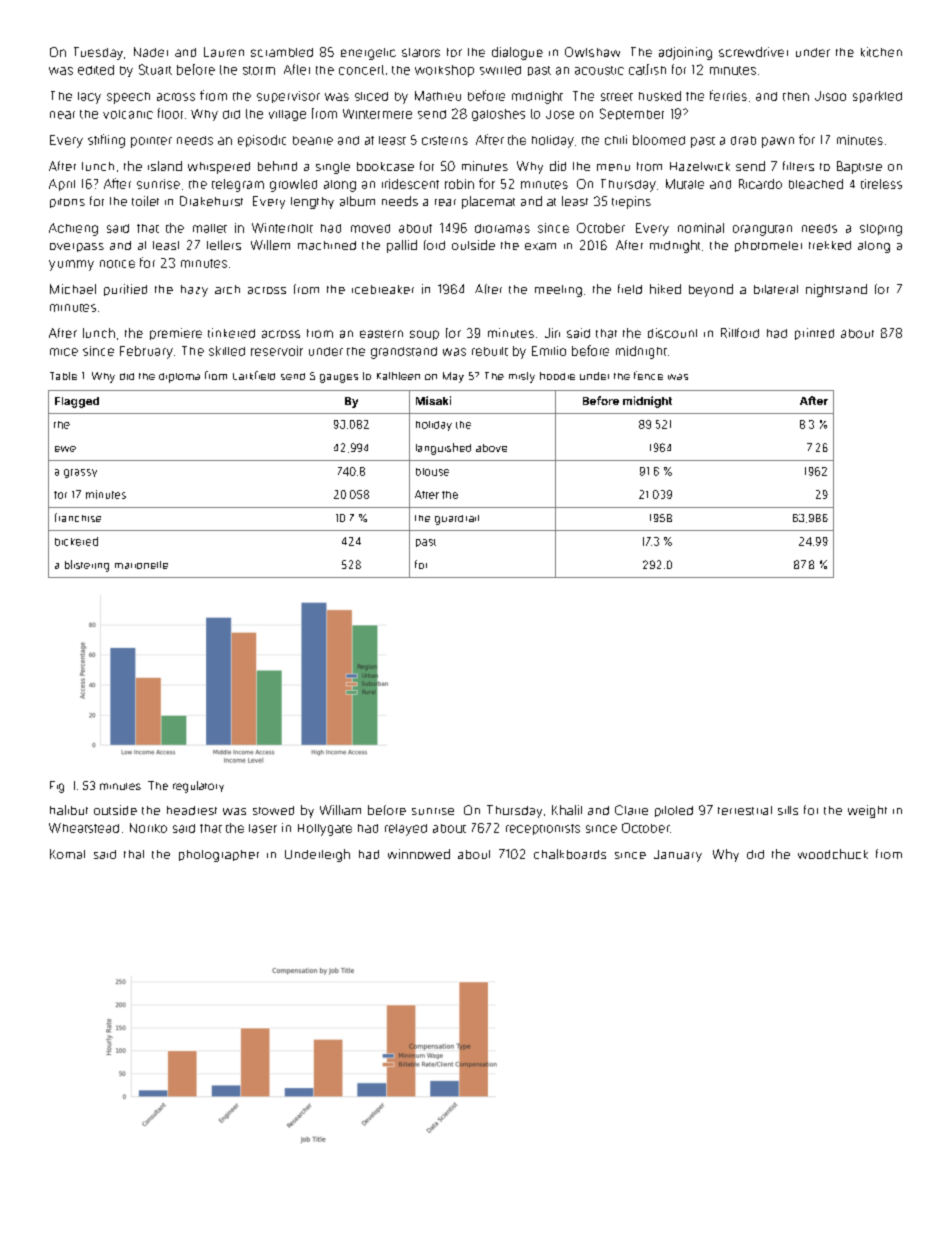 The height and width of the page is (1233, 952). Describe the element at coordinates (498, 115) in the page. I see `galoshes` at that location.
